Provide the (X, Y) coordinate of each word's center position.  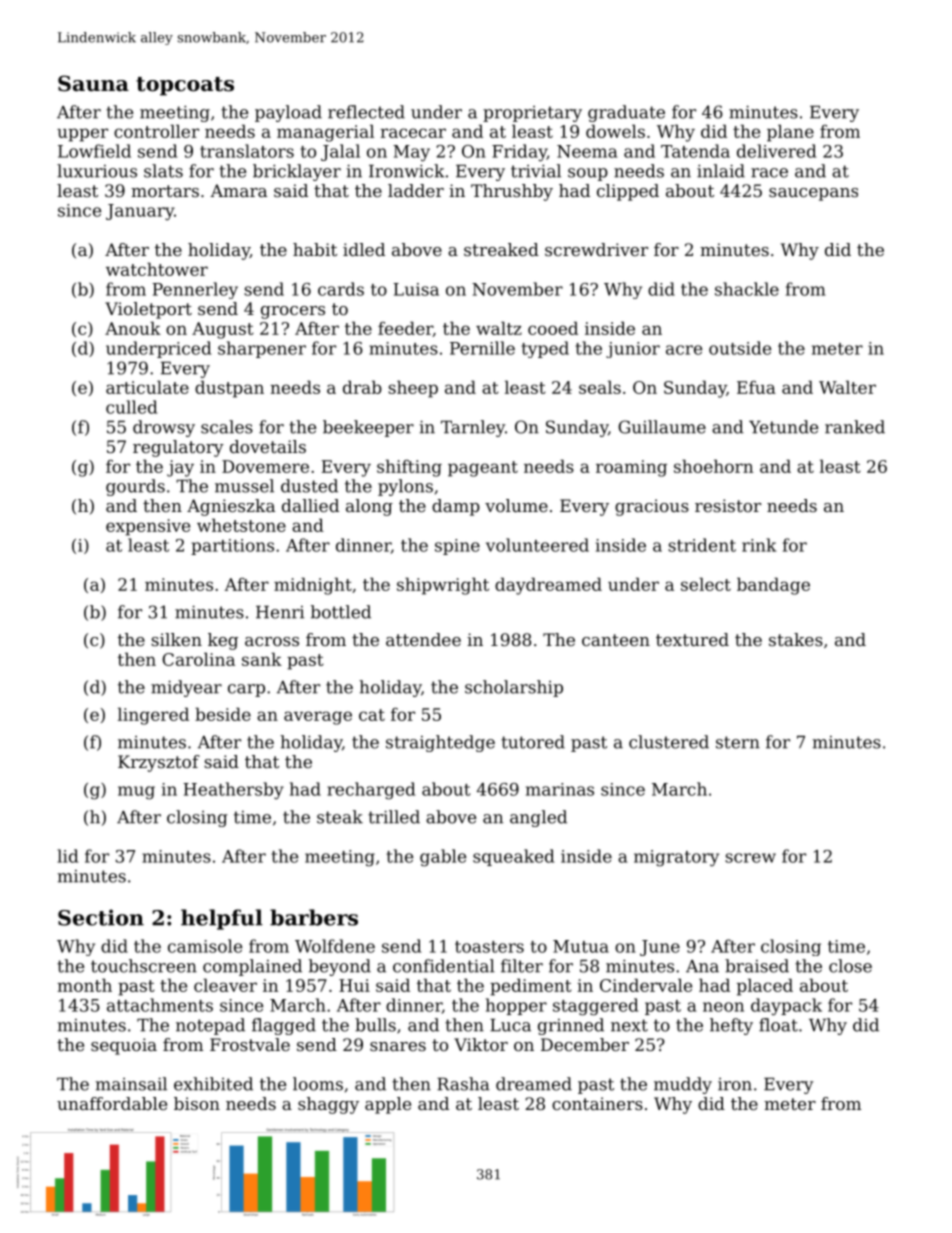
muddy (683, 1085)
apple (388, 1105)
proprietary (532, 114)
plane (790, 133)
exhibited (213, 1084)
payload (288, 113)
